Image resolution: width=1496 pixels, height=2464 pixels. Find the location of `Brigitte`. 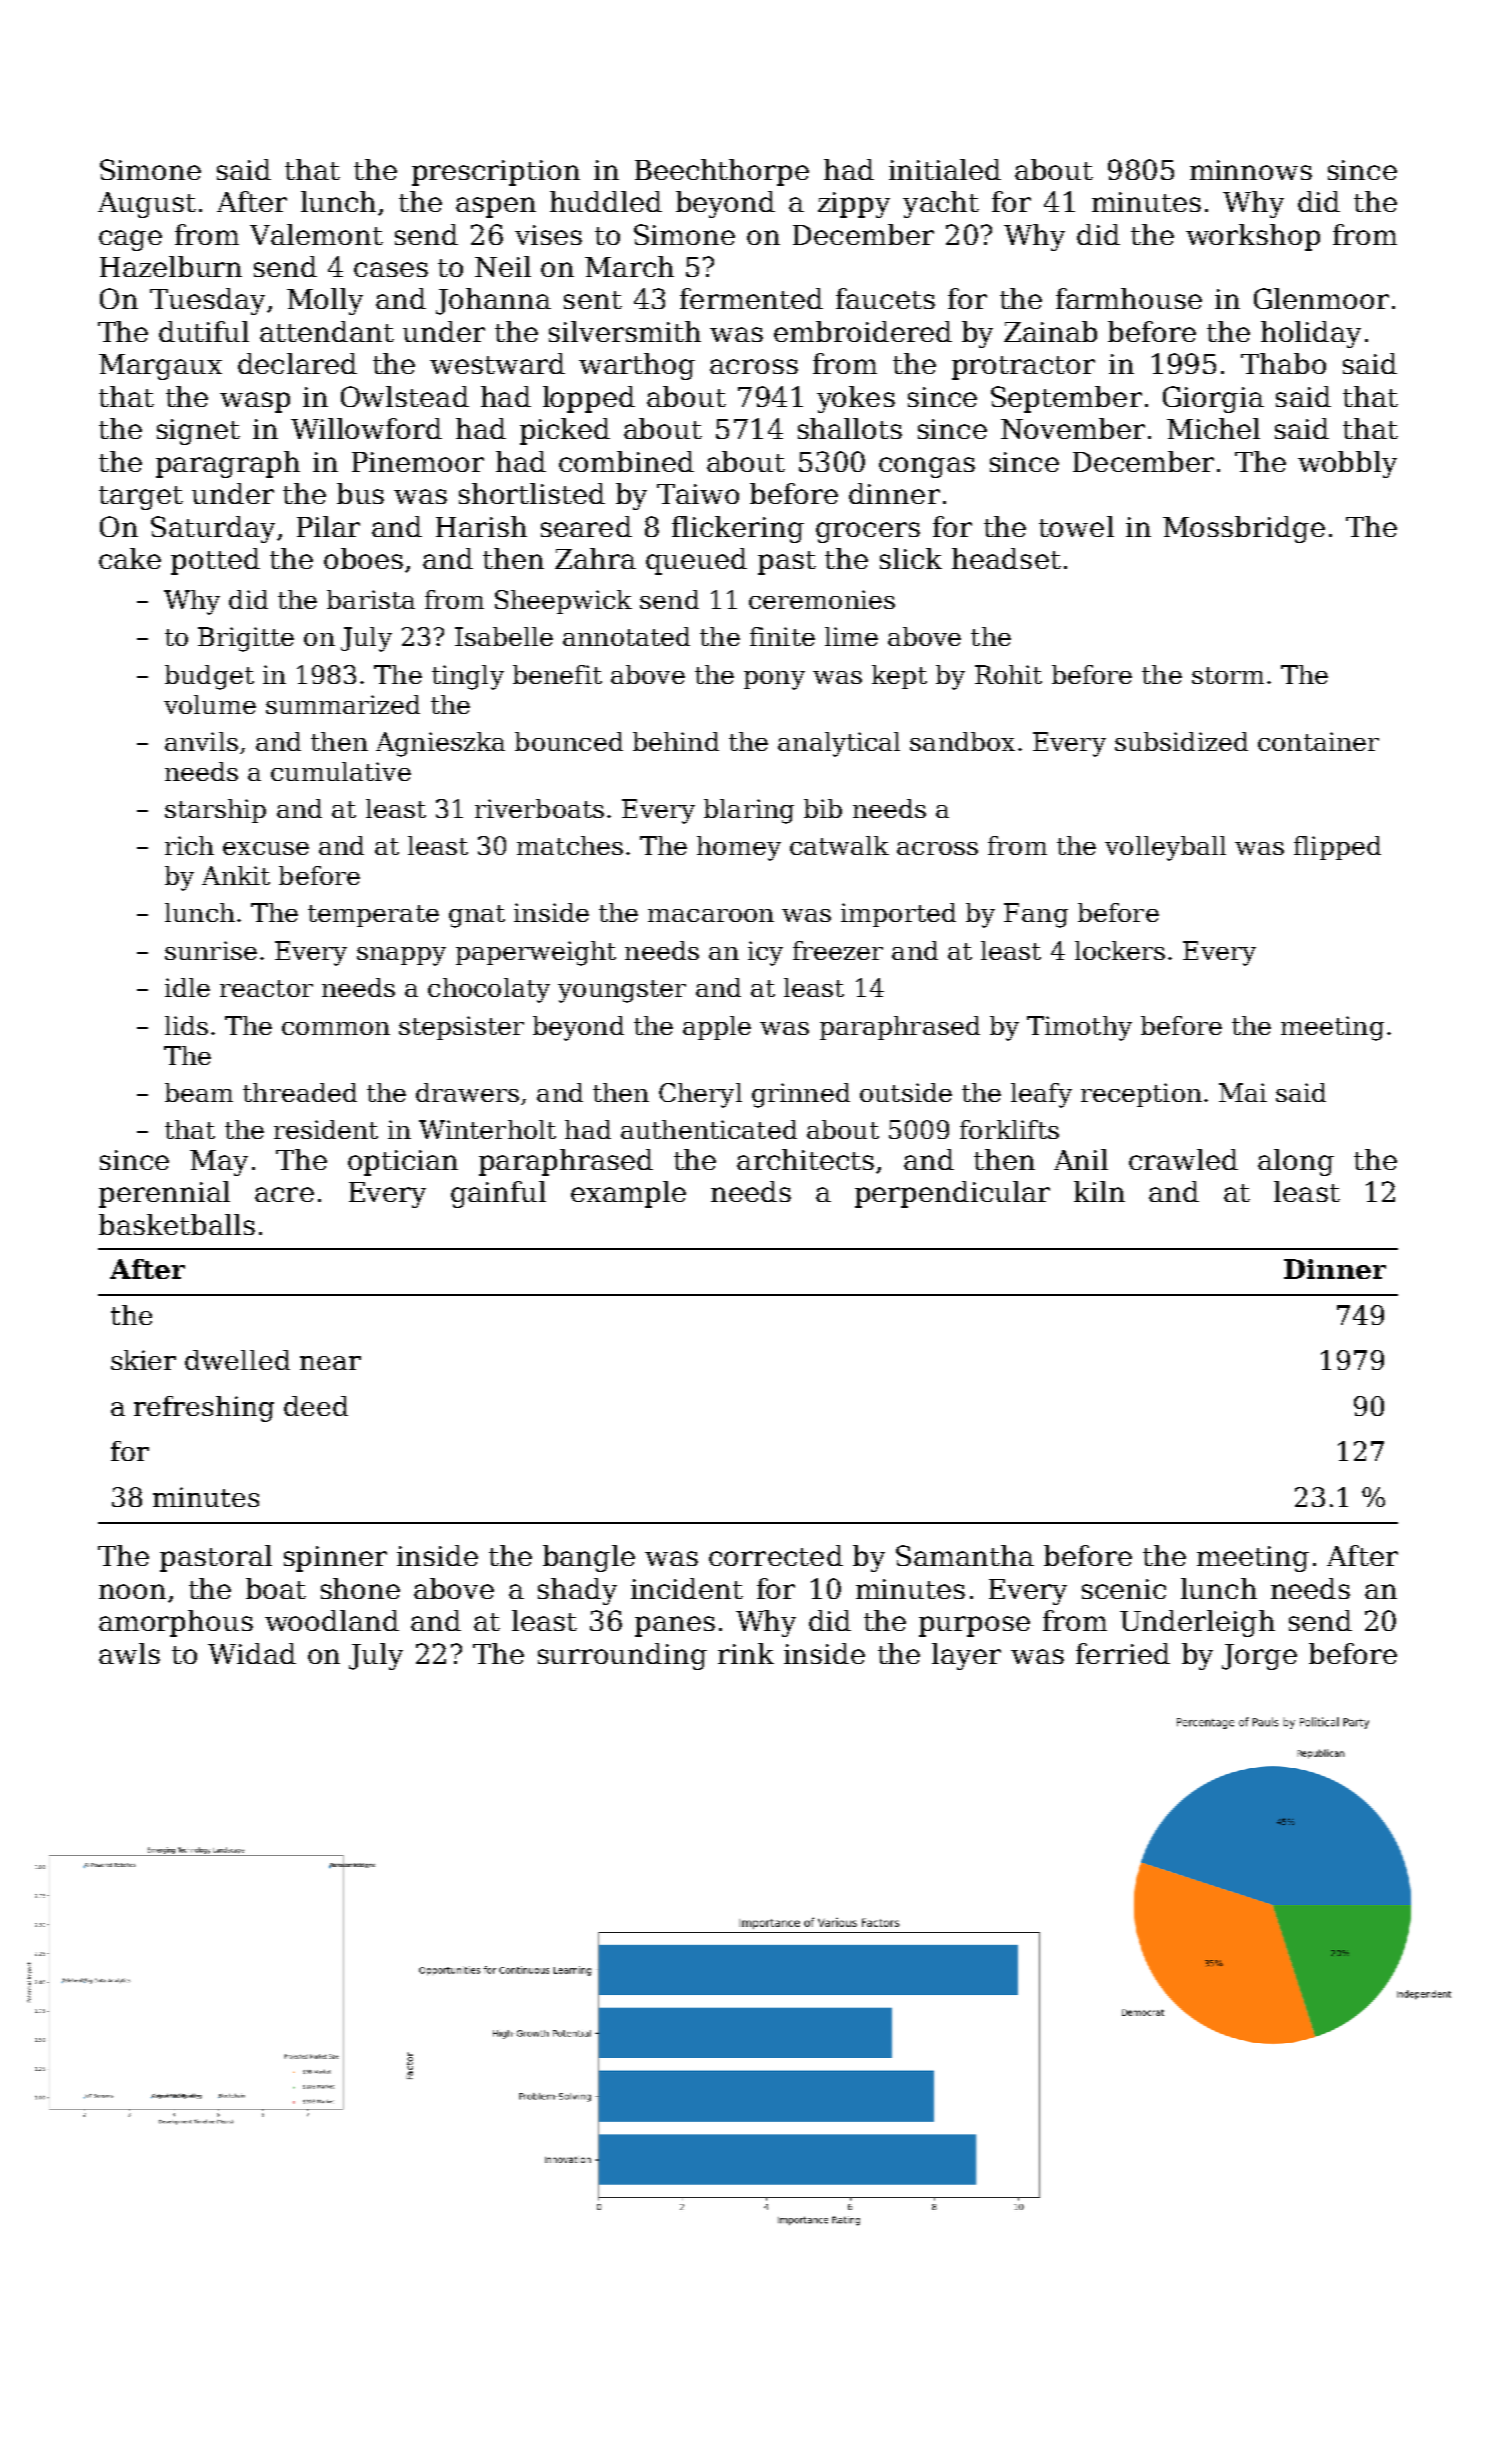

Brigitte is located at coordinates (246, 639).
